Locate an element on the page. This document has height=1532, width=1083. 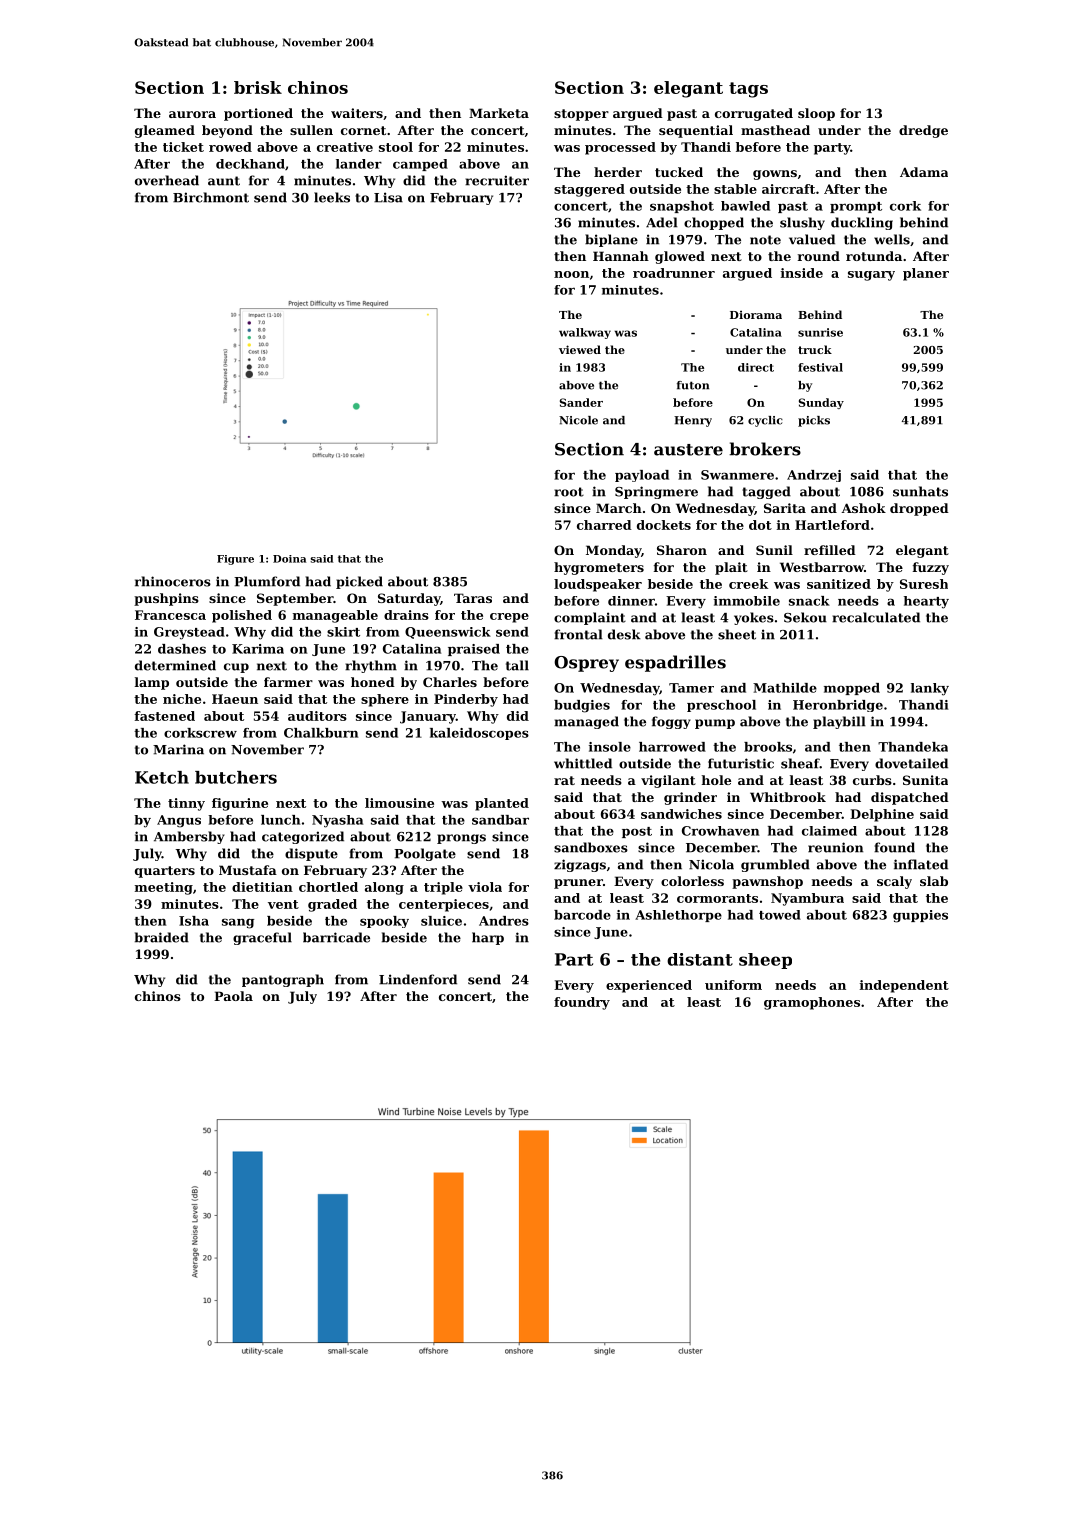
auditors is located at coordinates (317, 716).
